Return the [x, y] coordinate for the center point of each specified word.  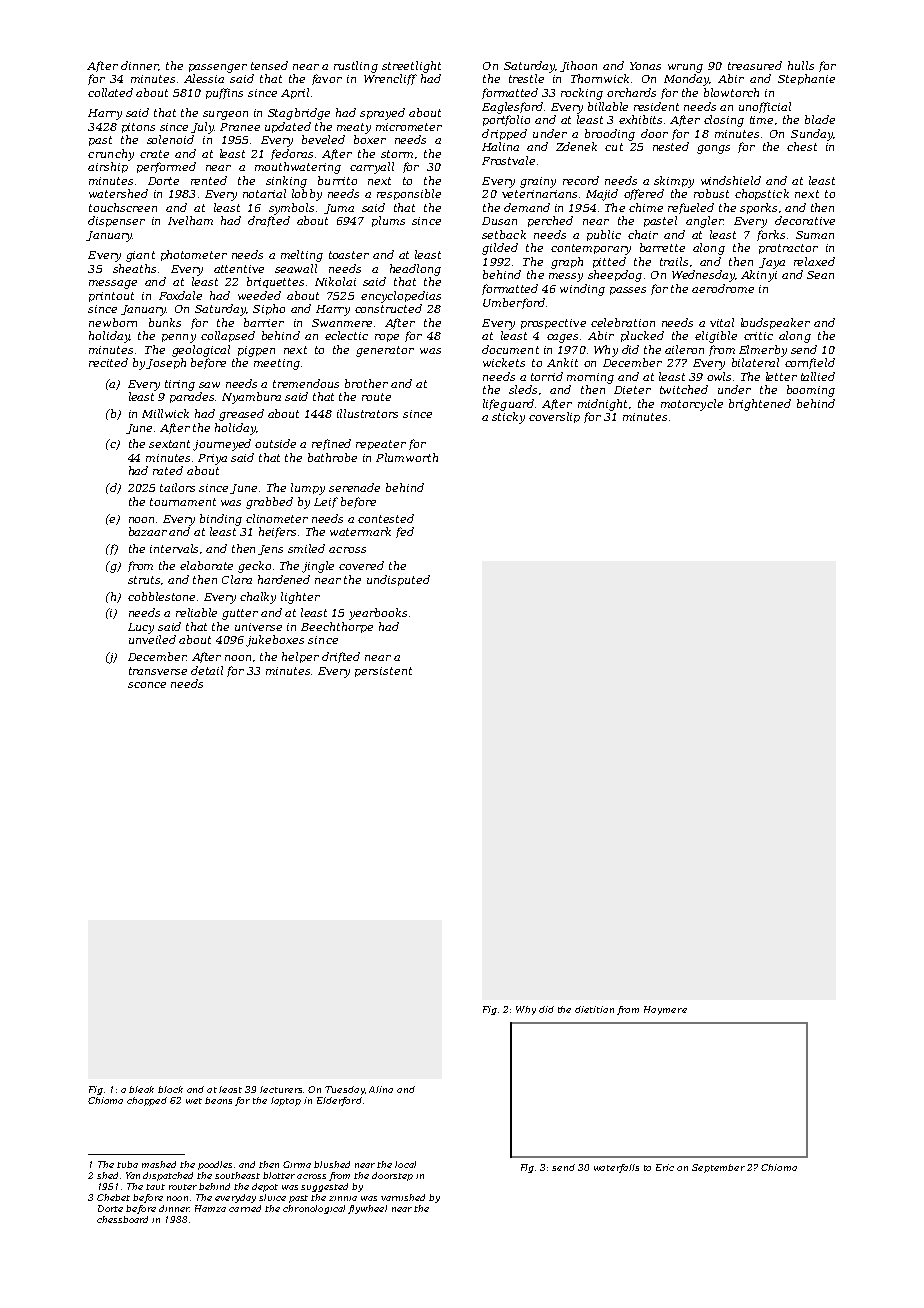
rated [168, 470]
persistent [383, 672]
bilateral [755, 362]
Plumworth [407, 457]
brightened [760, 405]
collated [110, 92]
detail [207, 670]
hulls [801, 65]
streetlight [411, 67]
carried [245, 1208]
